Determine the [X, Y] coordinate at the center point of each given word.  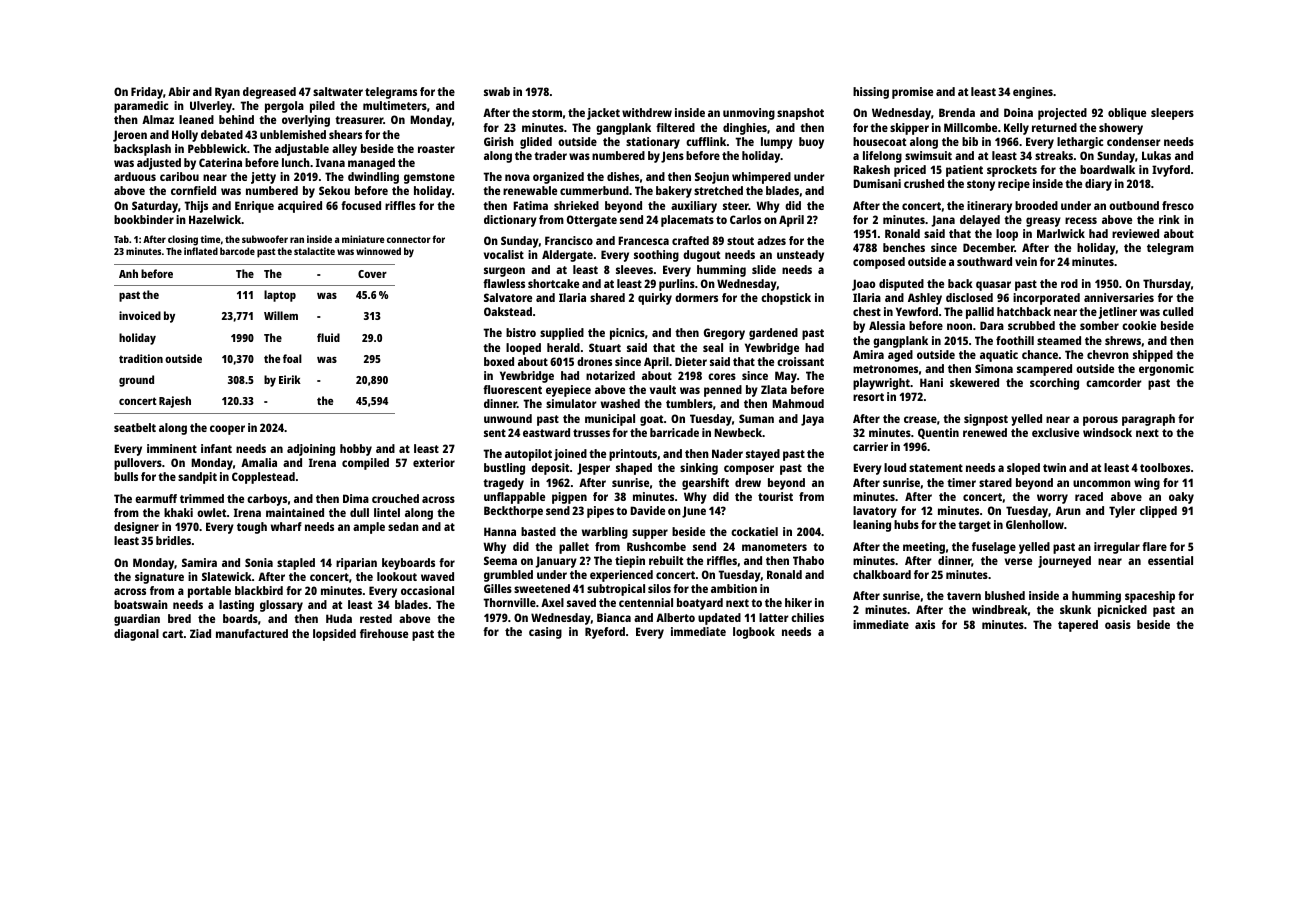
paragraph [1148, 420]
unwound [508, 418]
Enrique [254, 207]
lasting [236, 606]
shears [345, 134]
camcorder [1114, 382]
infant [216, 448]
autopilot [528, 455]
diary [1098, 185]
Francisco [569, 240]
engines [1033, 93]
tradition [141, 358]
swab [497, 91]
